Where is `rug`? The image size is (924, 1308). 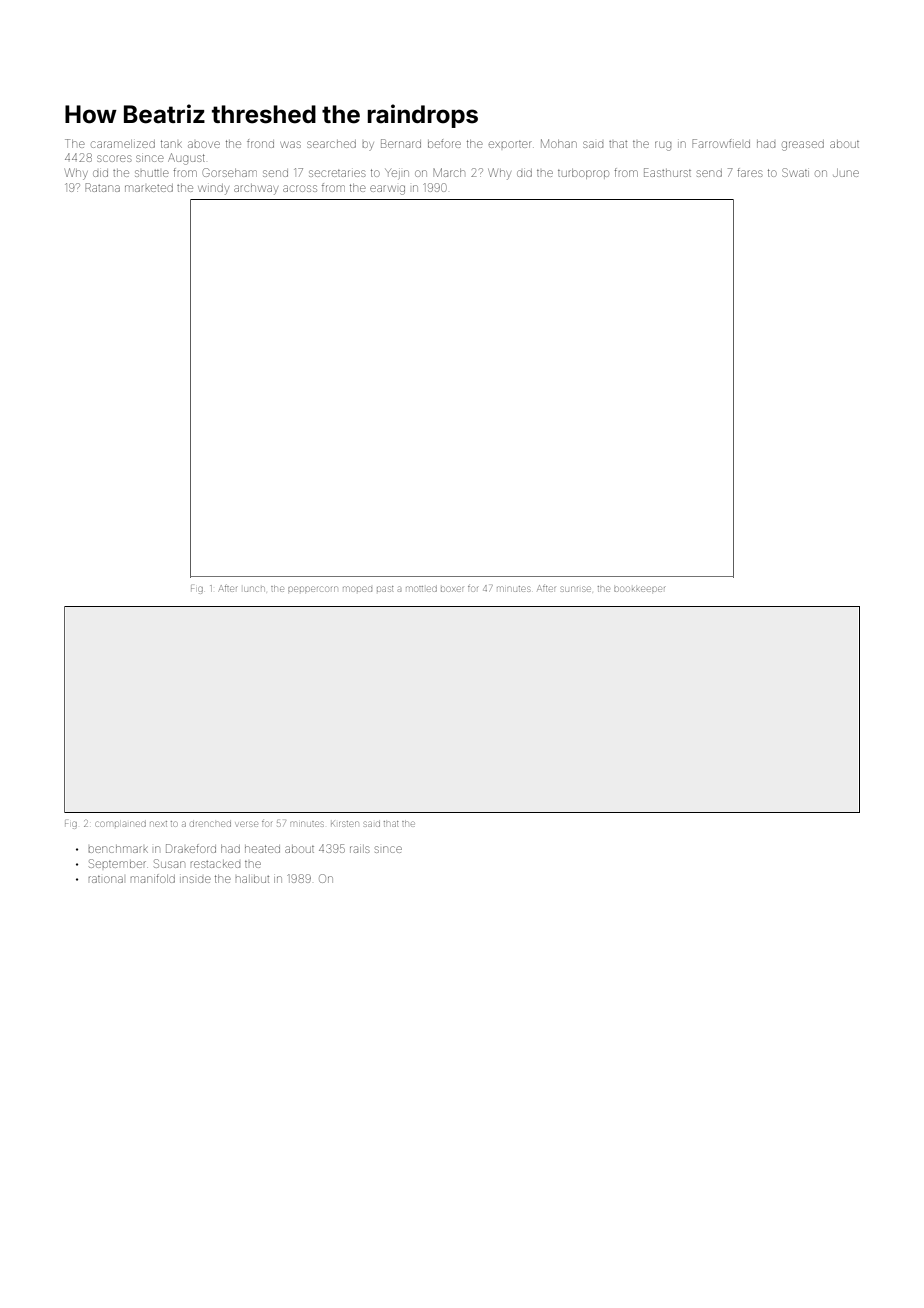 rug is located at coordinates (663, 146).
